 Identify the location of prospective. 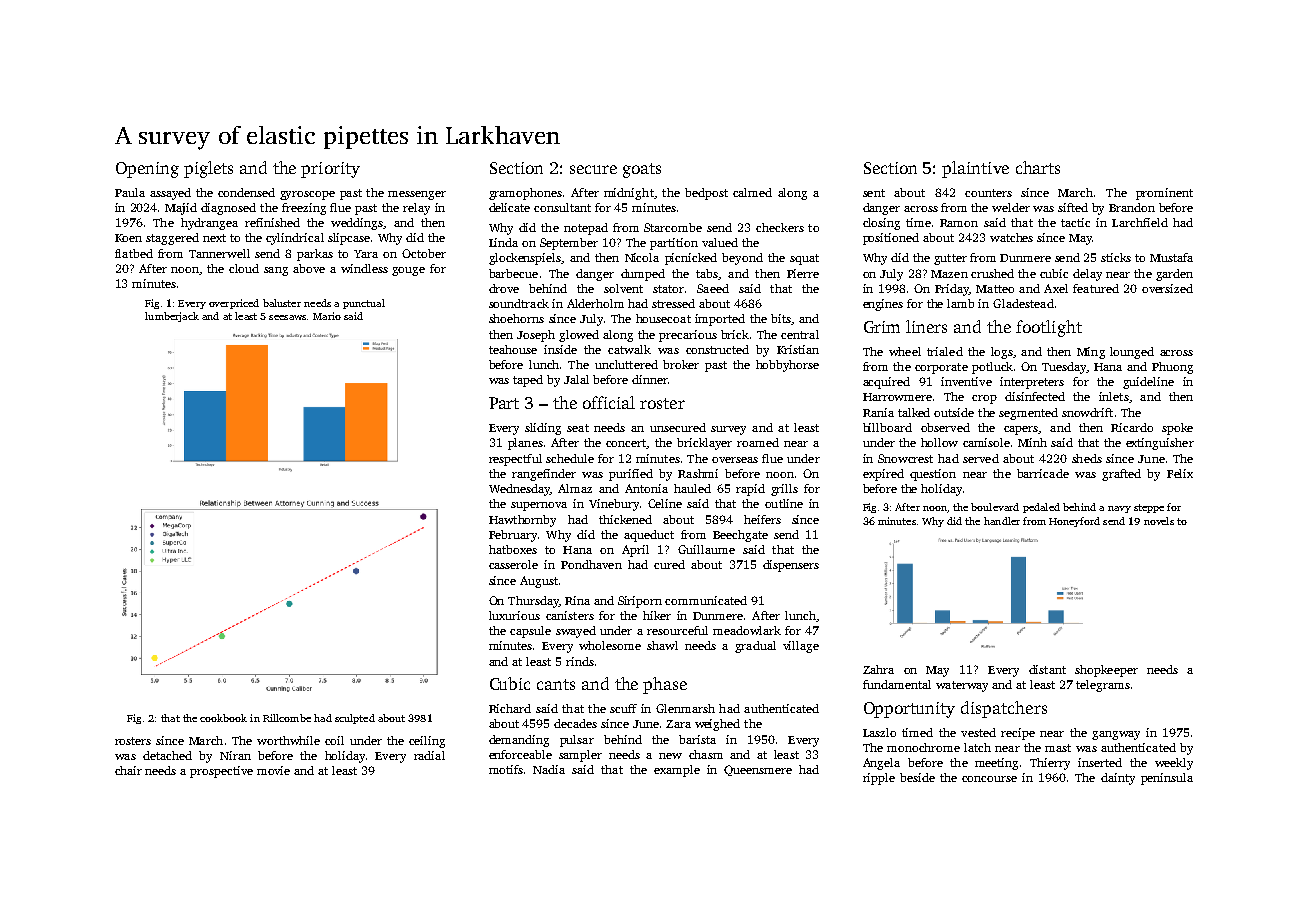
(221, 772).
